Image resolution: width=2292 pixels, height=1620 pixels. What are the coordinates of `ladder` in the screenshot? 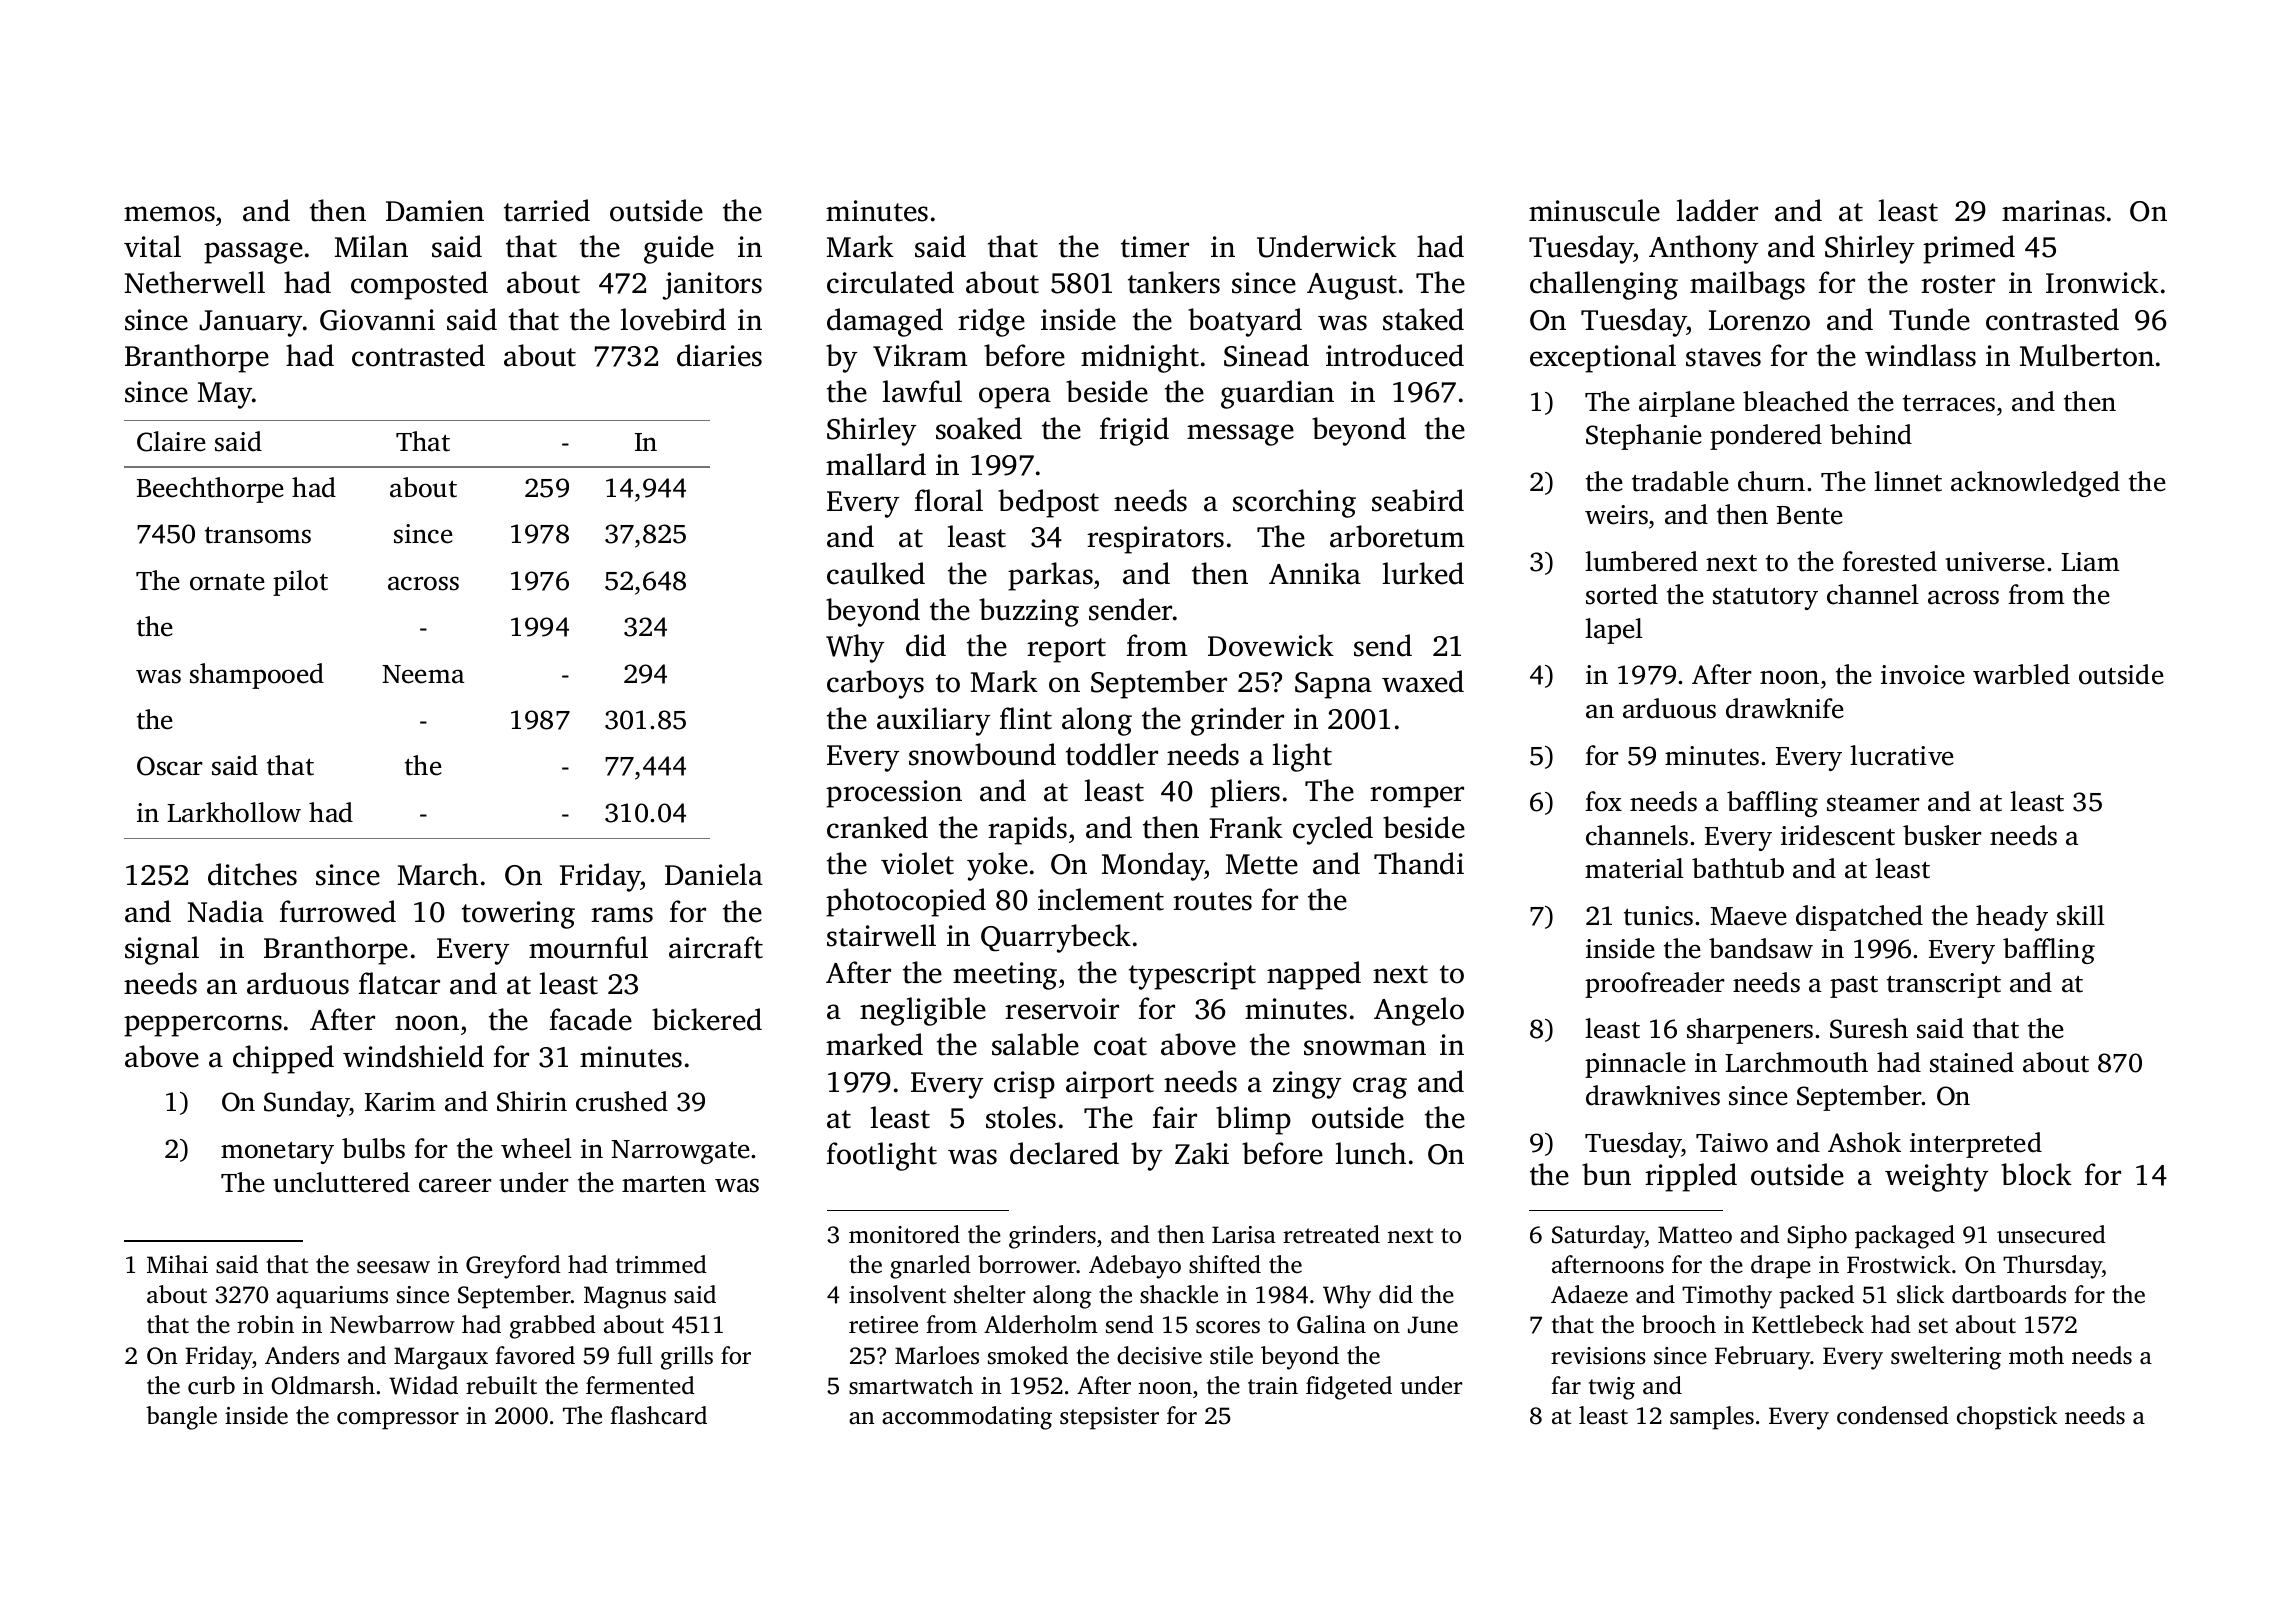 It's located at (1717, 210).
